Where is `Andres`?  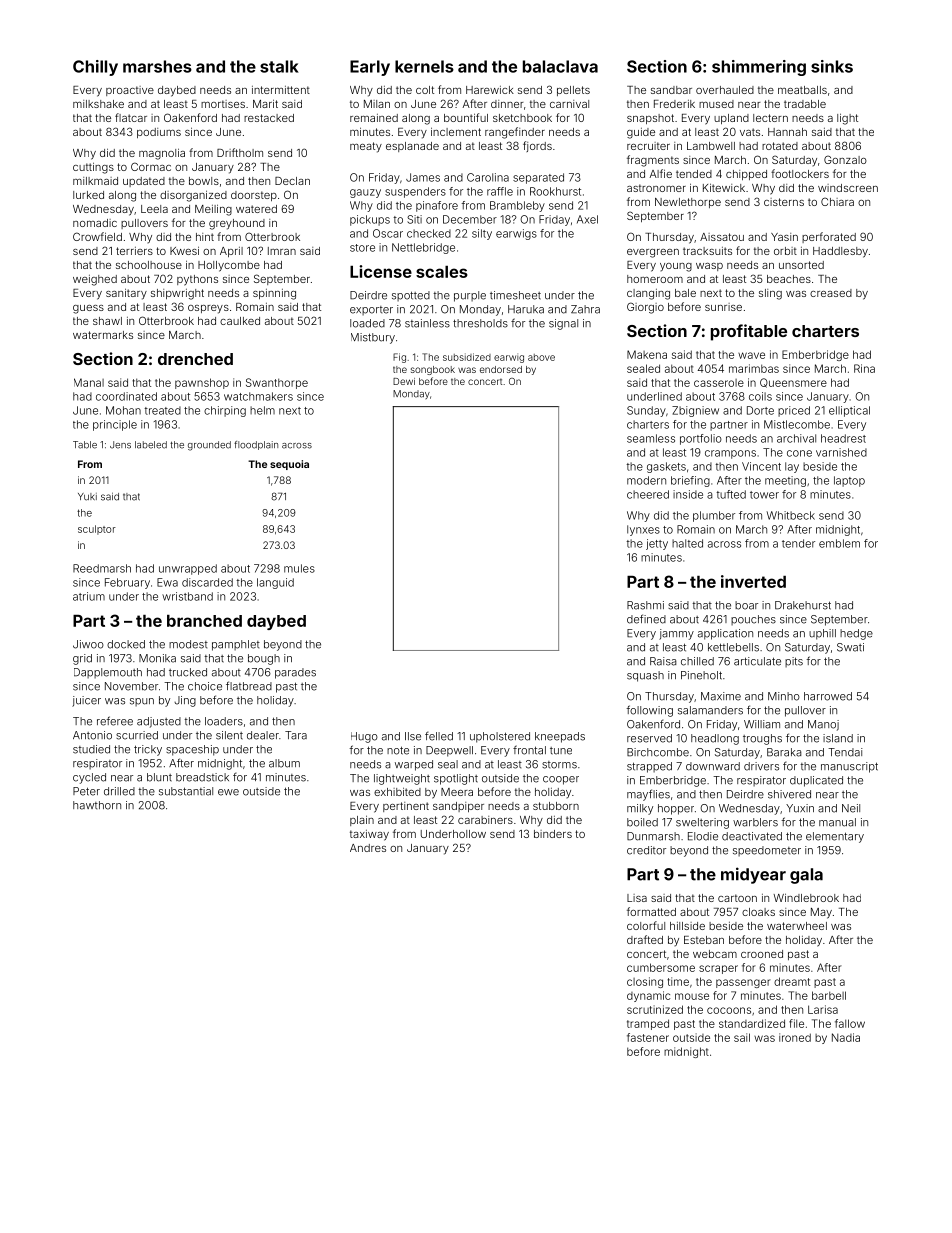
Andres is located at coordinates (368, 848).
